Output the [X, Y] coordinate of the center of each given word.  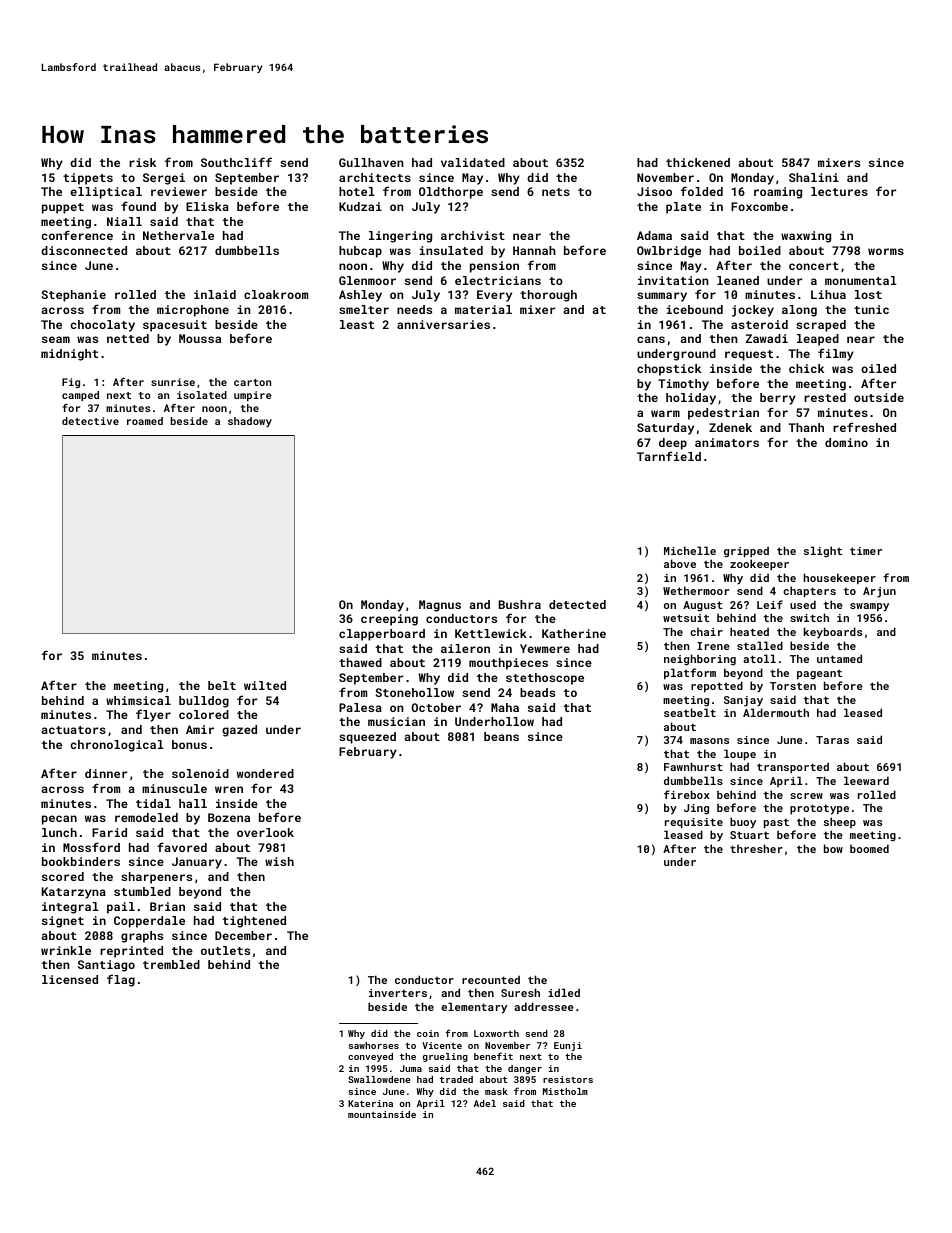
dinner [106, 773]
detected [577, 604]
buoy [743, 823]
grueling [445, 1057]
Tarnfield [669, 456]
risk [142, 162]
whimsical [138, 700]
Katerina [370, 1103]
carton [252, 382]
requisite [694, 823]
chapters [809, 591]
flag [121, 980]
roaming [778, 193]
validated [473, 162]
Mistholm [565, 1091]
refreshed [864, 427]
